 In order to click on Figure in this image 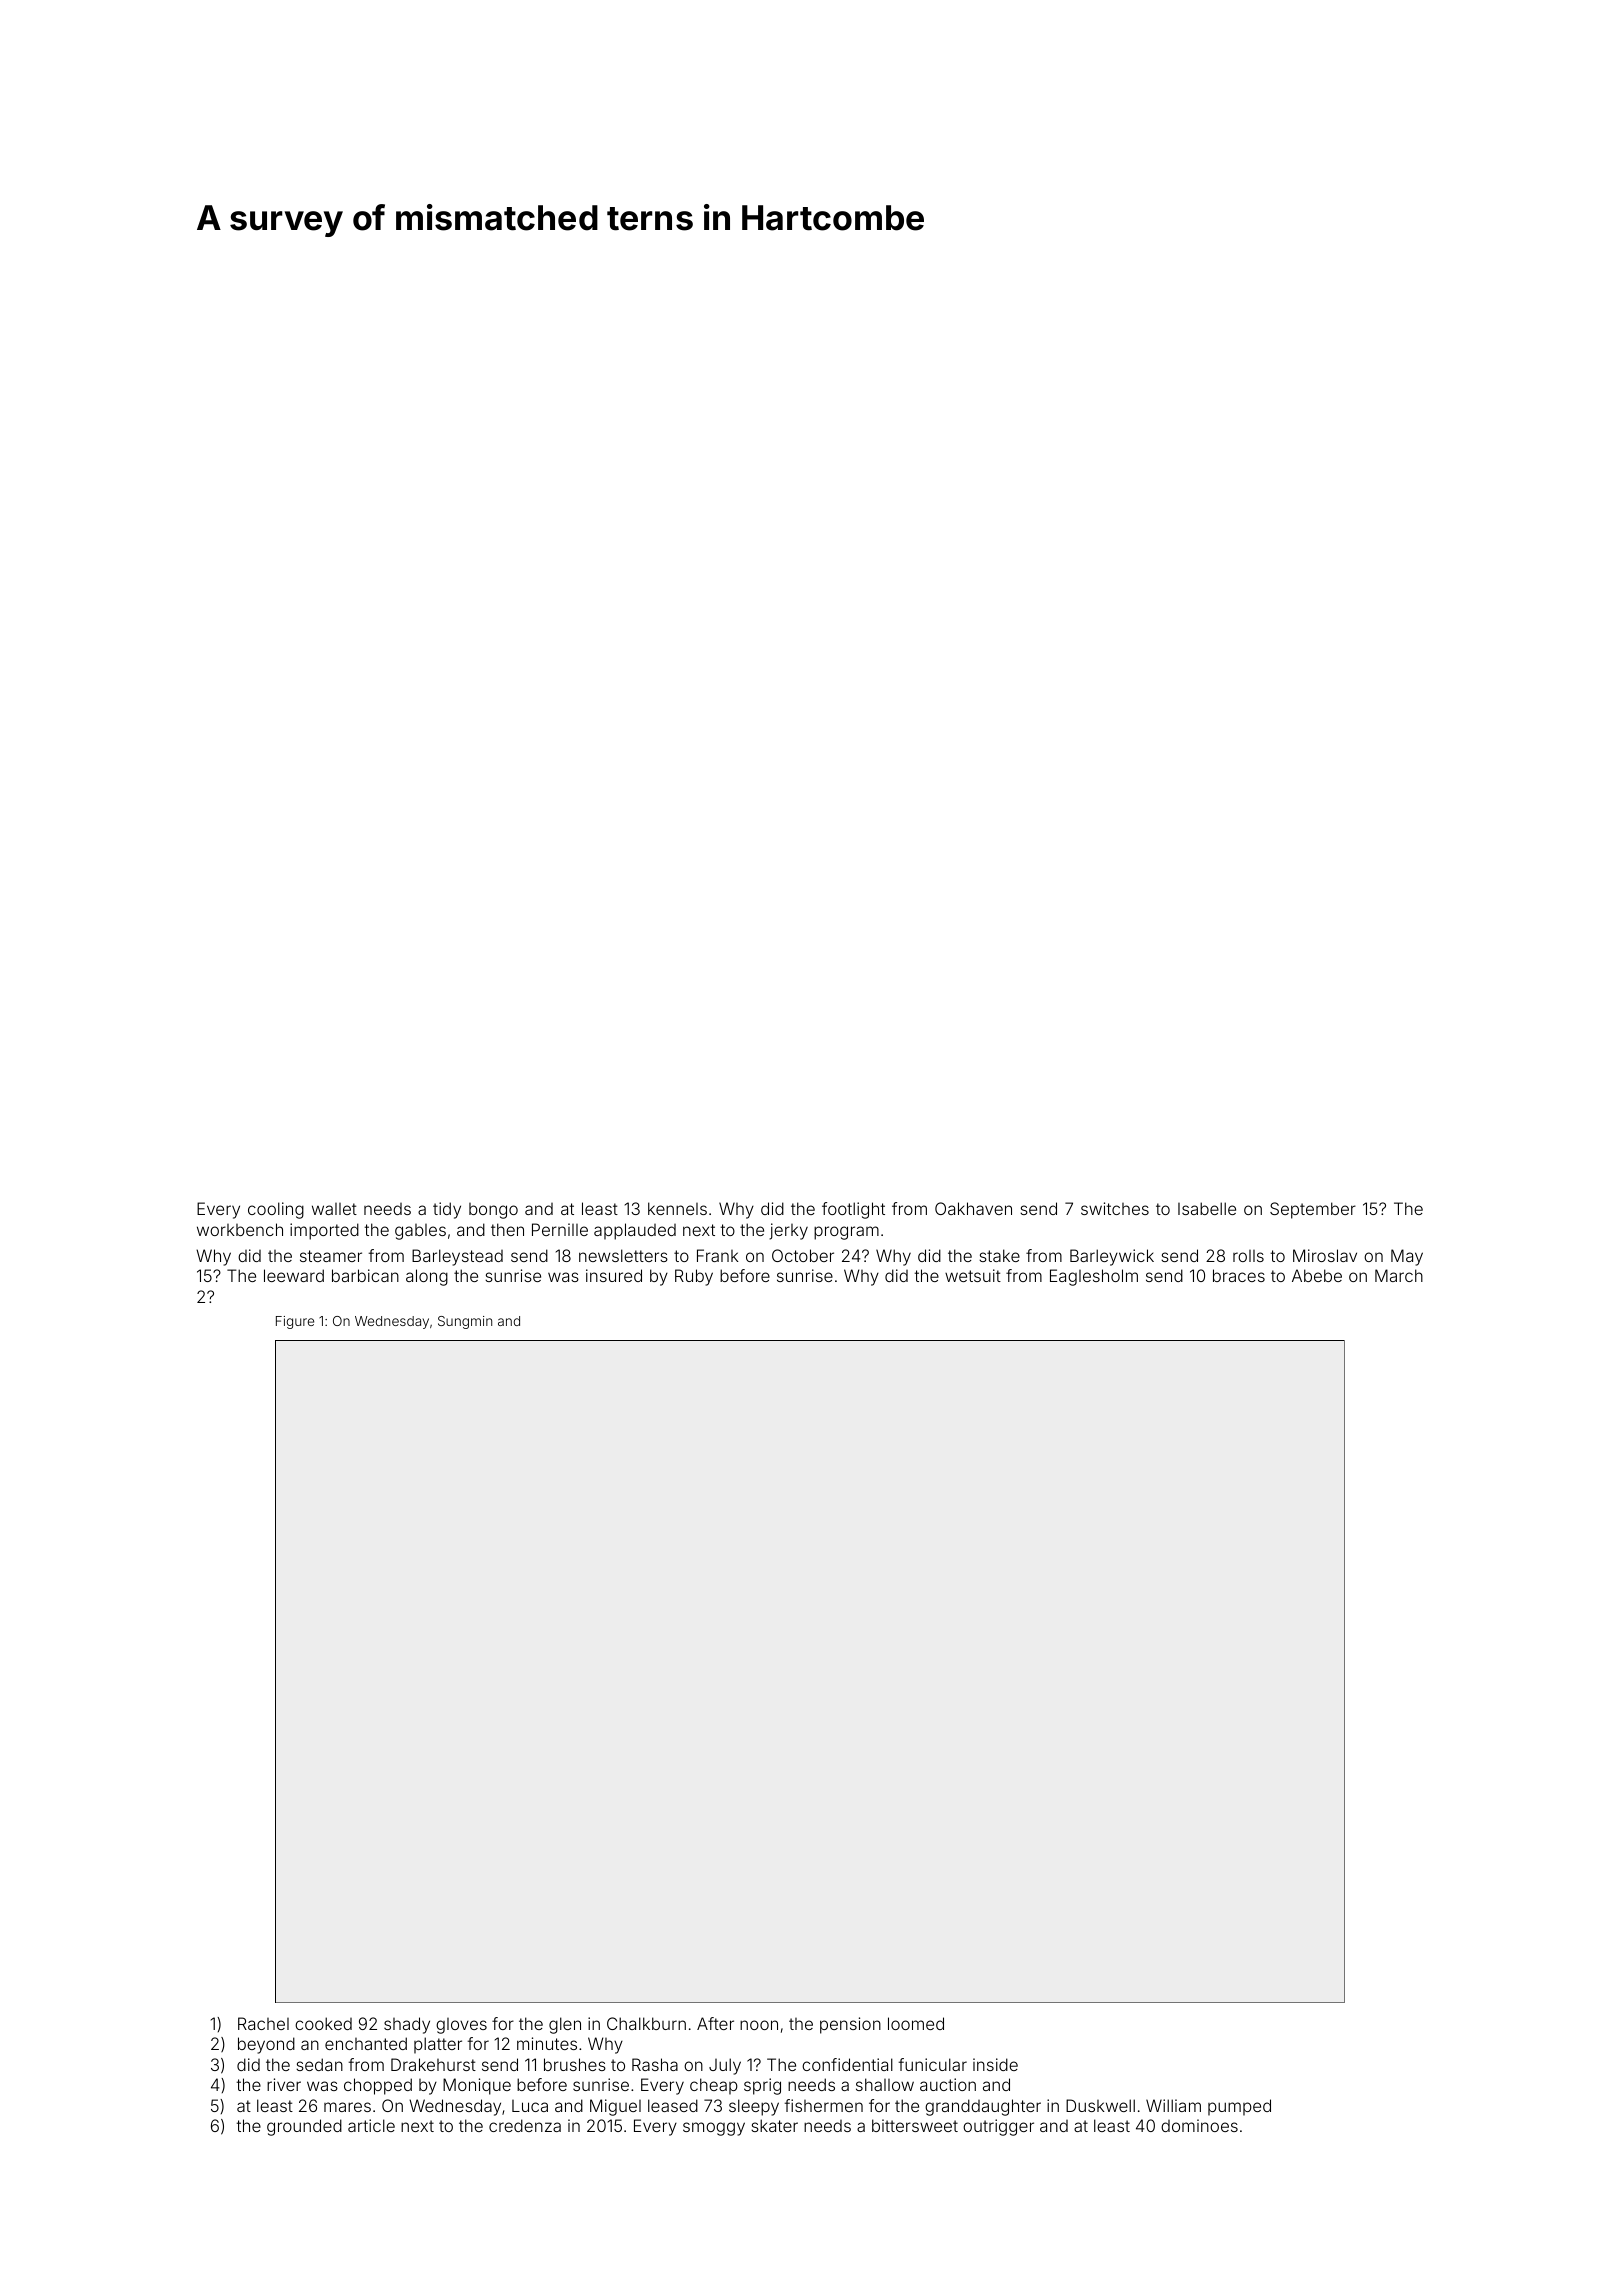, I will do `click(295, 1322)`.
